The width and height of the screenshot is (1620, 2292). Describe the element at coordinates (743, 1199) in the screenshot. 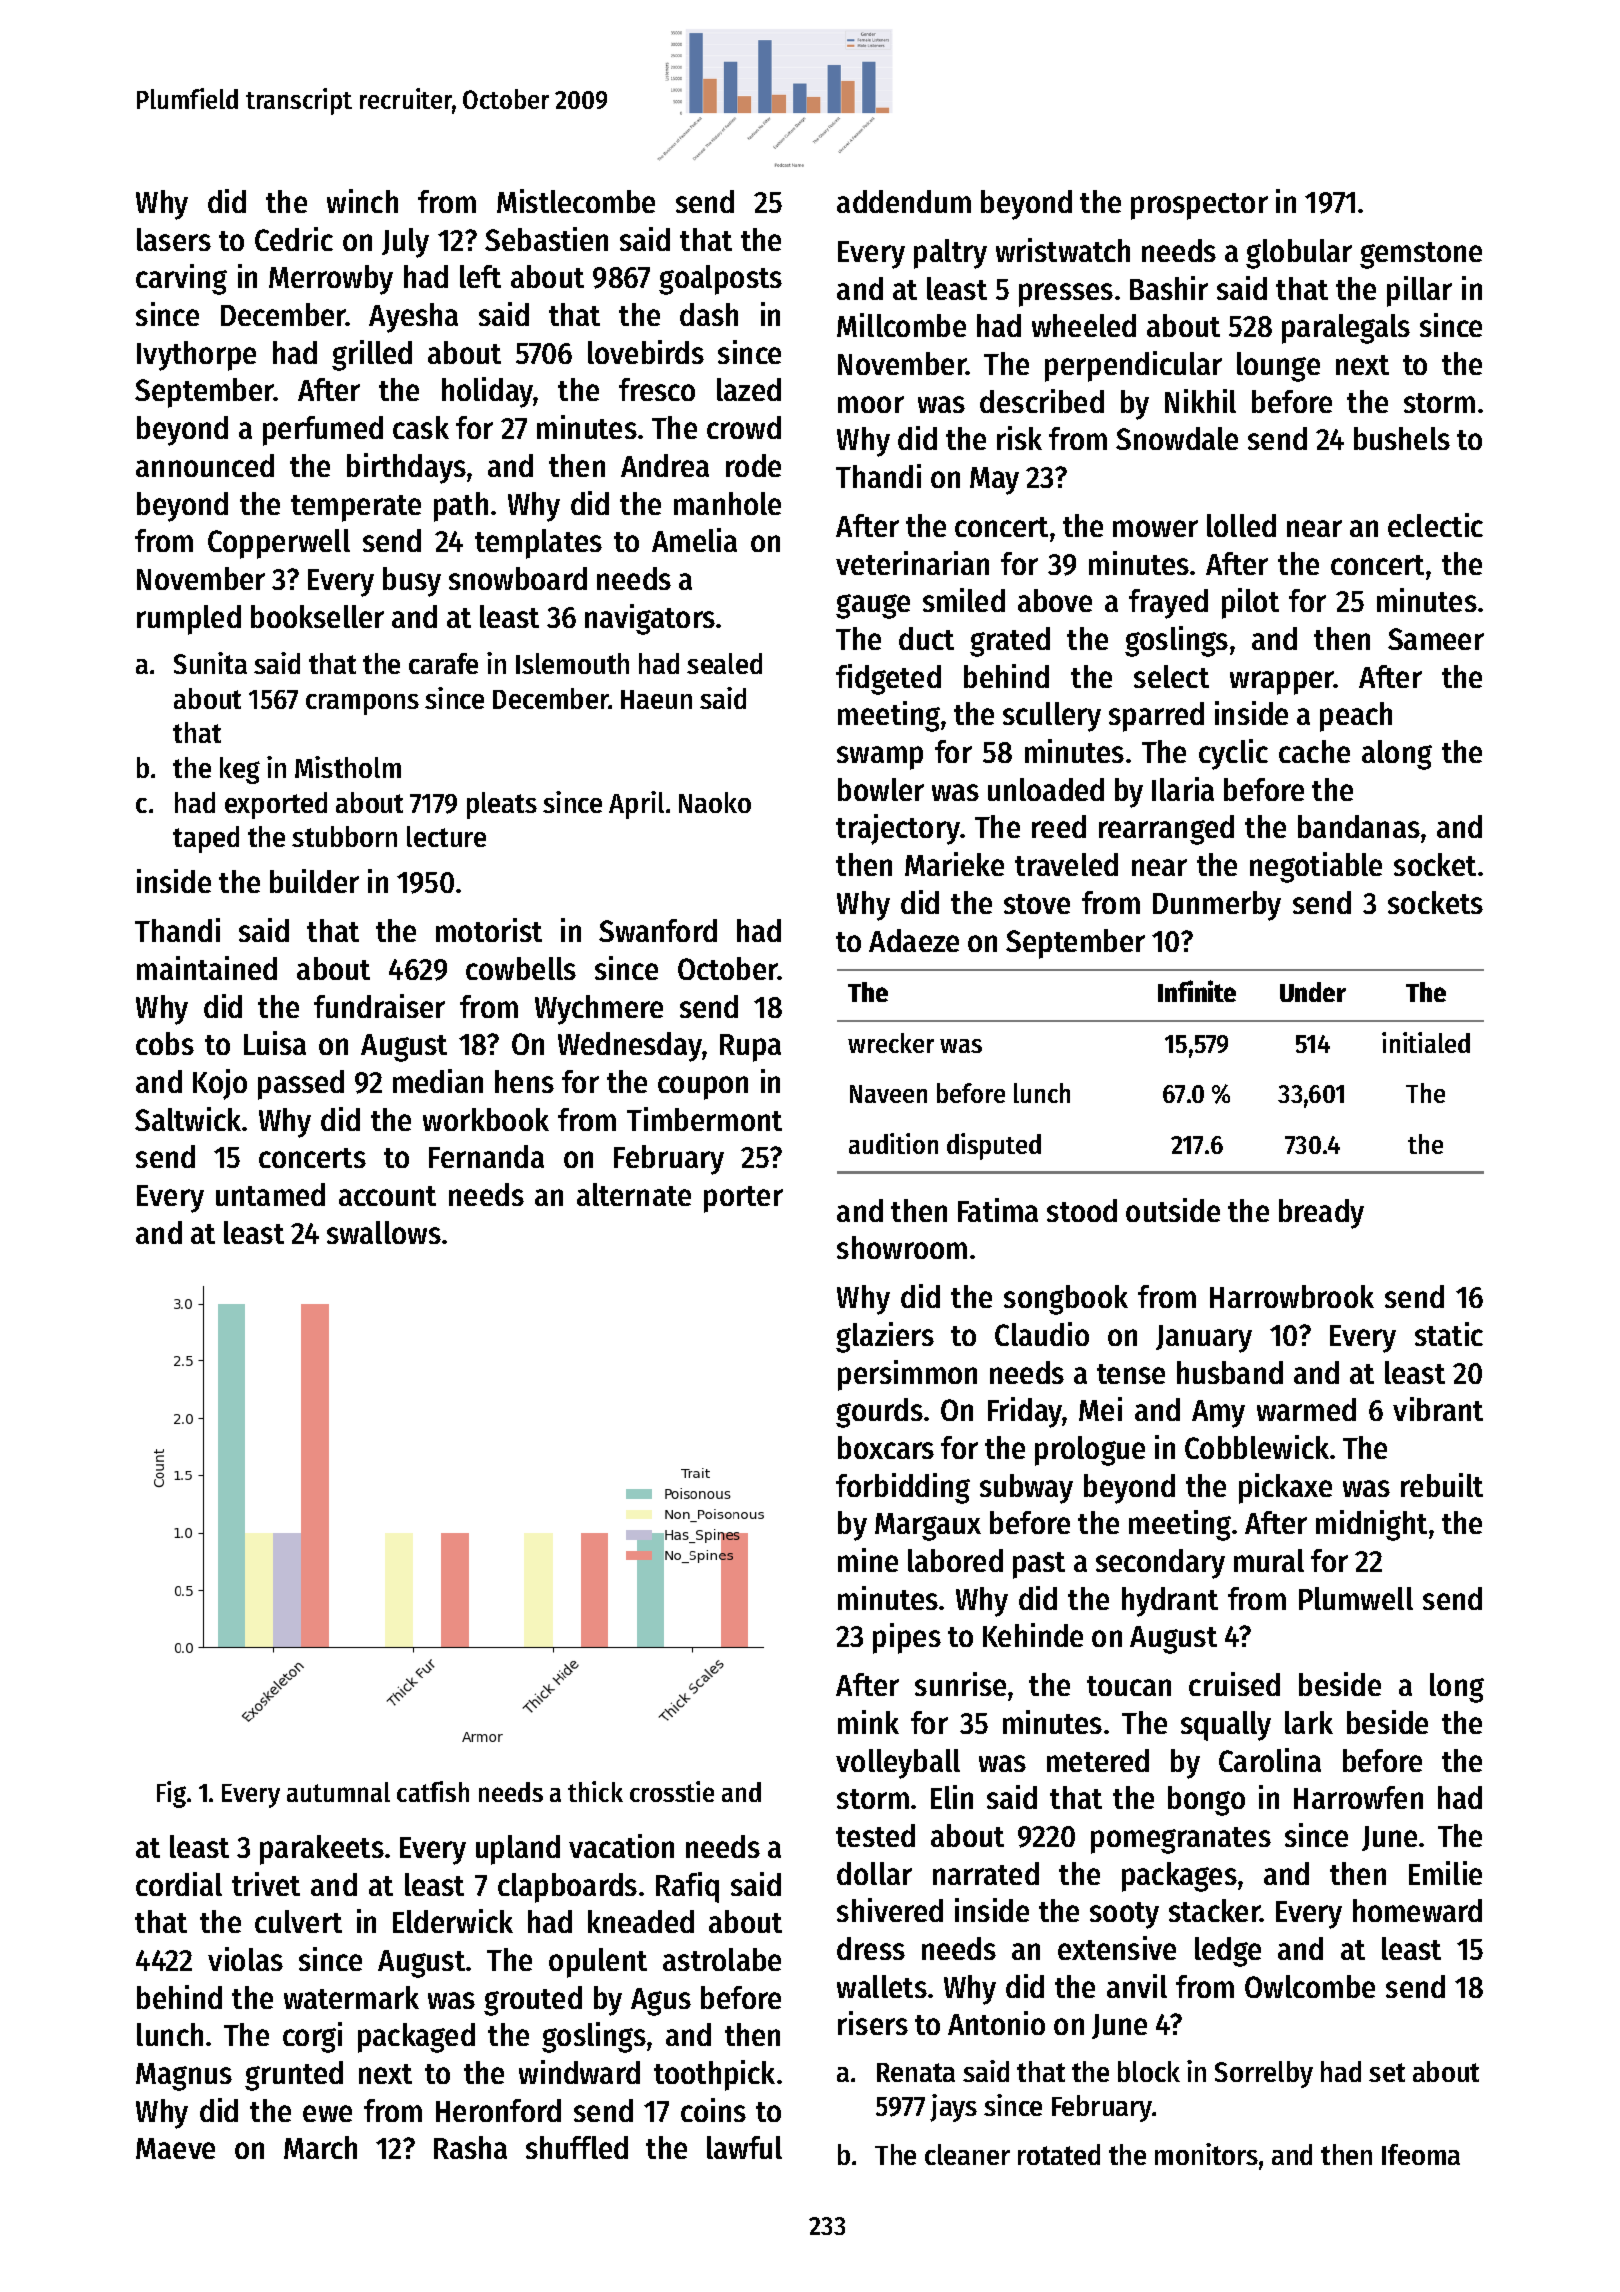

I see `porter` at that location.
